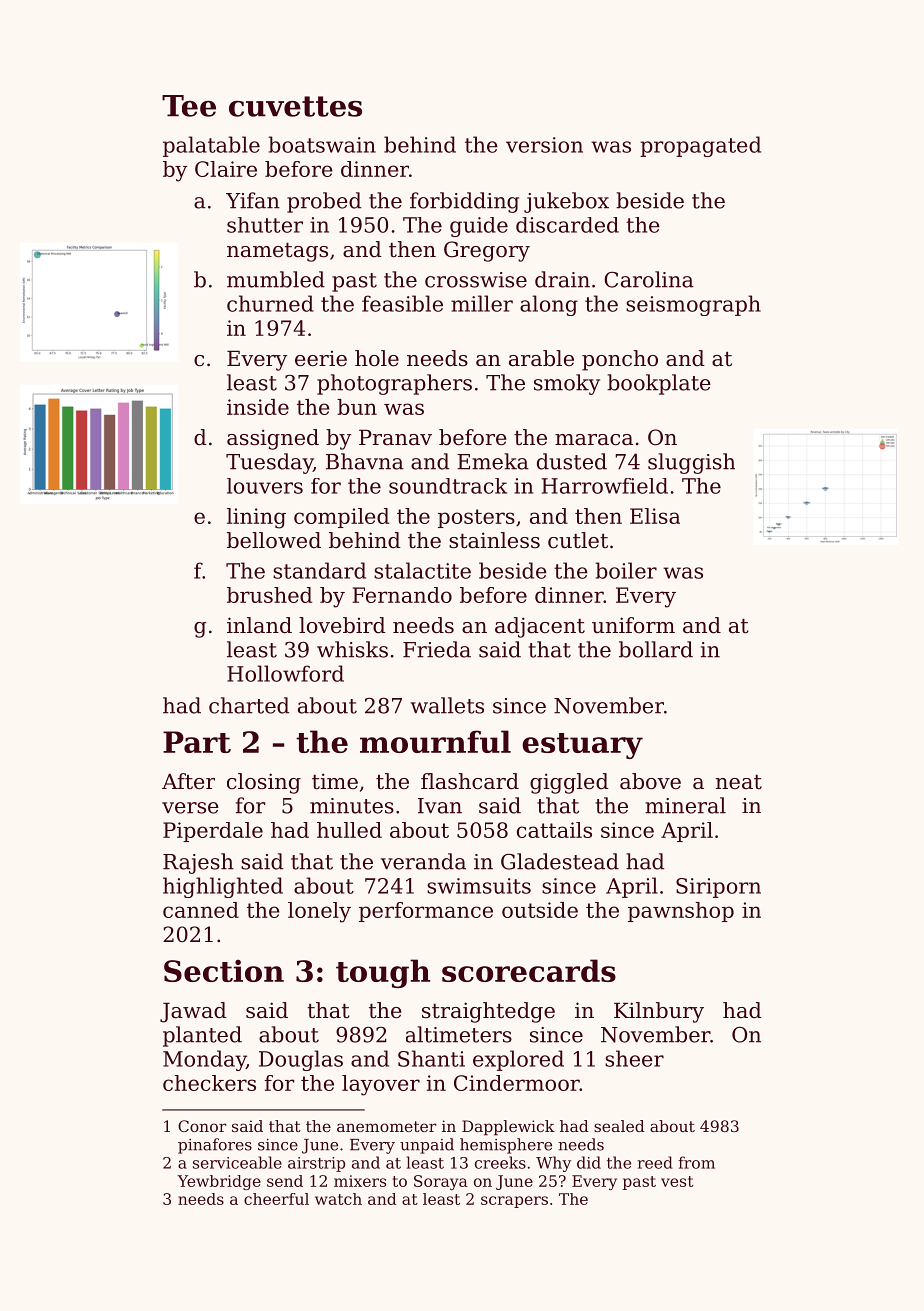 The height and width of the screenshot is (1311, 924). I want to click on Section, so click(224, 970).
